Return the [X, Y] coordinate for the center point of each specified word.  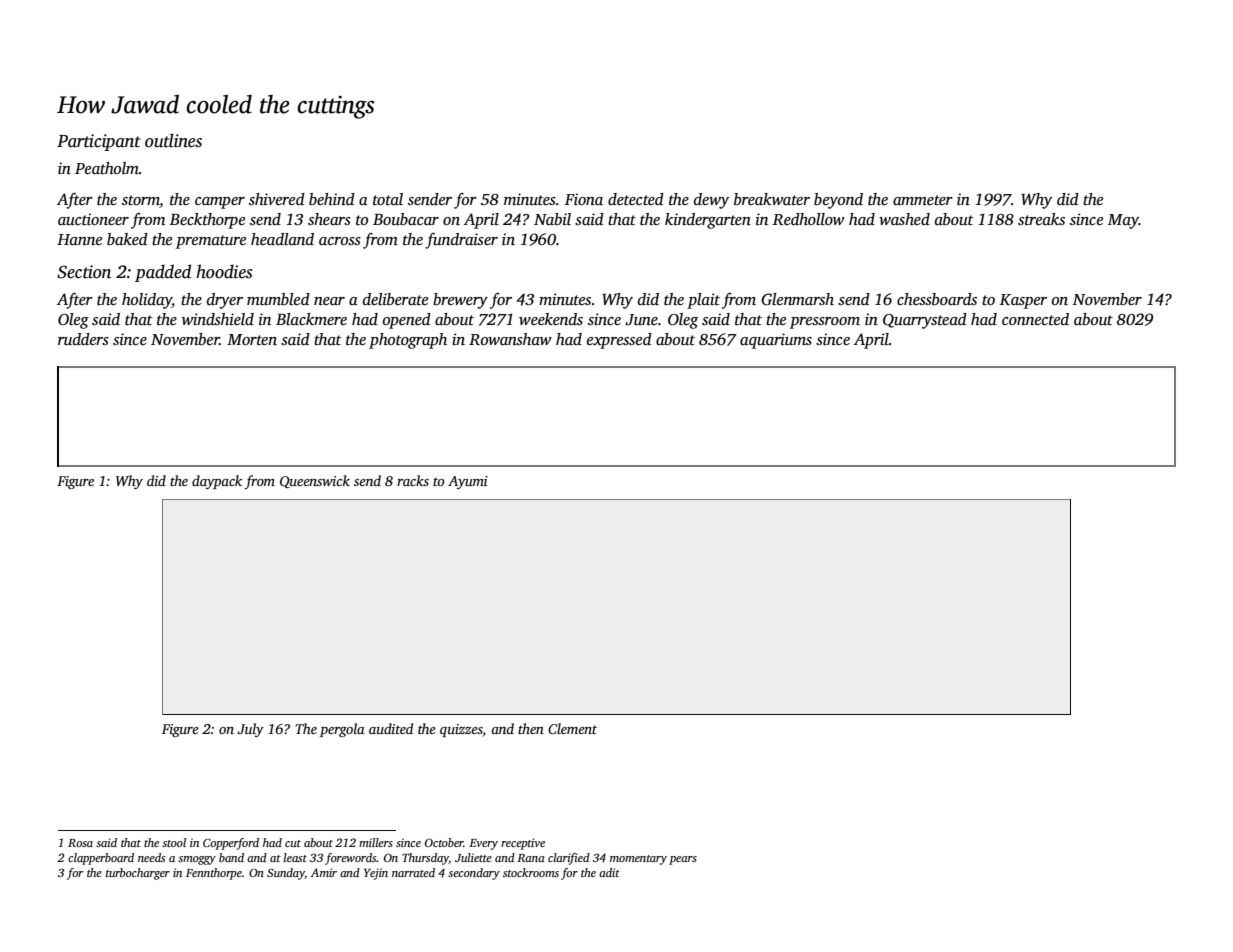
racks [413, 480]
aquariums [776, 341]
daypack [217, 482]
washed [904, 219]
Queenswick [315, 481]
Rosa [80, 843]
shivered [277, 199]
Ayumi [468, 482]
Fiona [584, 199]
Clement [572, 728]
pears [683, 860]
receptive [523, 844]
